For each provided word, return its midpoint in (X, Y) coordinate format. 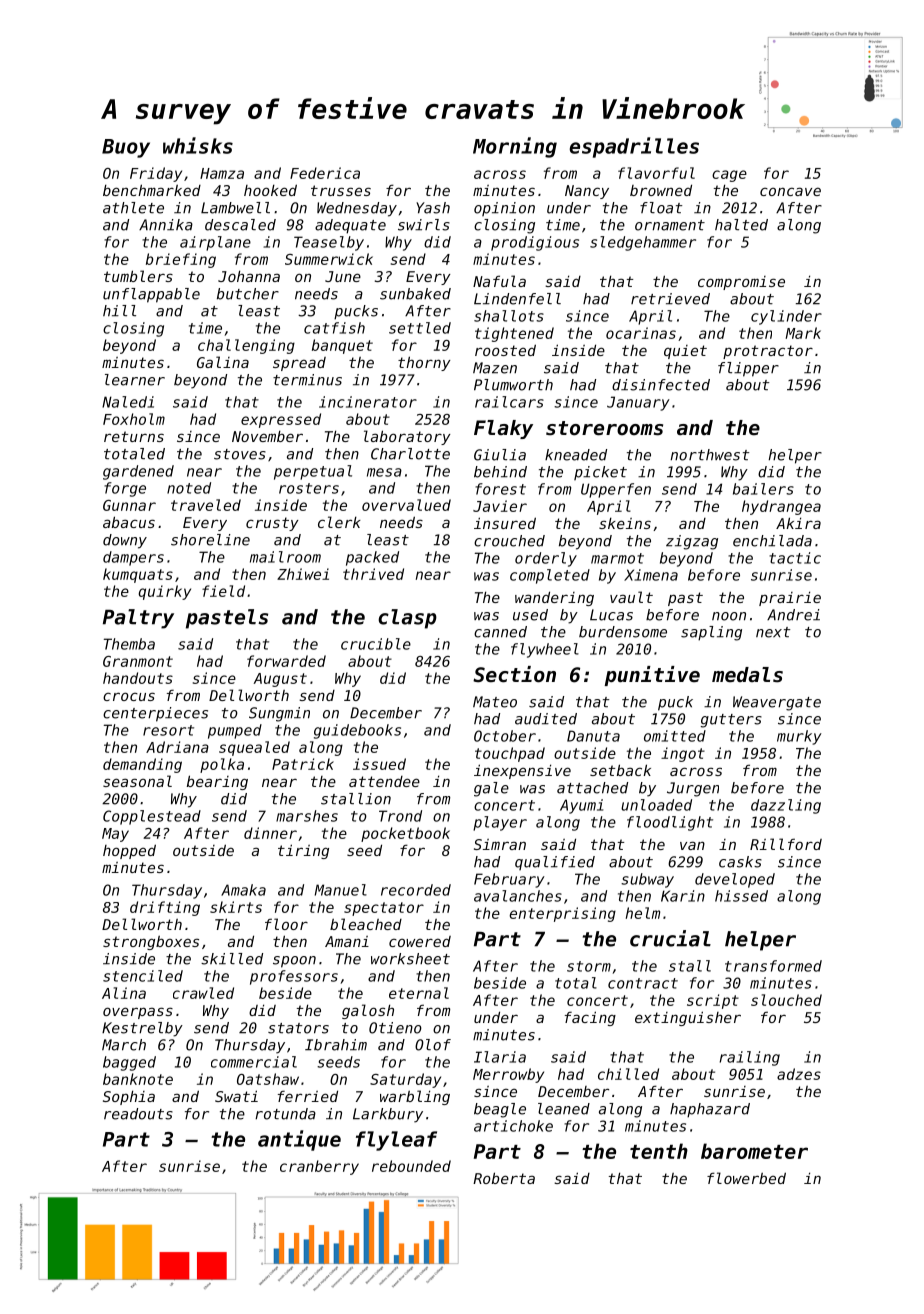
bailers (763, 489)
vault (631, 597)
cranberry (319, 1167)
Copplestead (152, 817)
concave (790, 191)
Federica (325, 173)
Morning (515, 147)
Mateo (495, 702)
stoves (240, 454)
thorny (424, 363)
